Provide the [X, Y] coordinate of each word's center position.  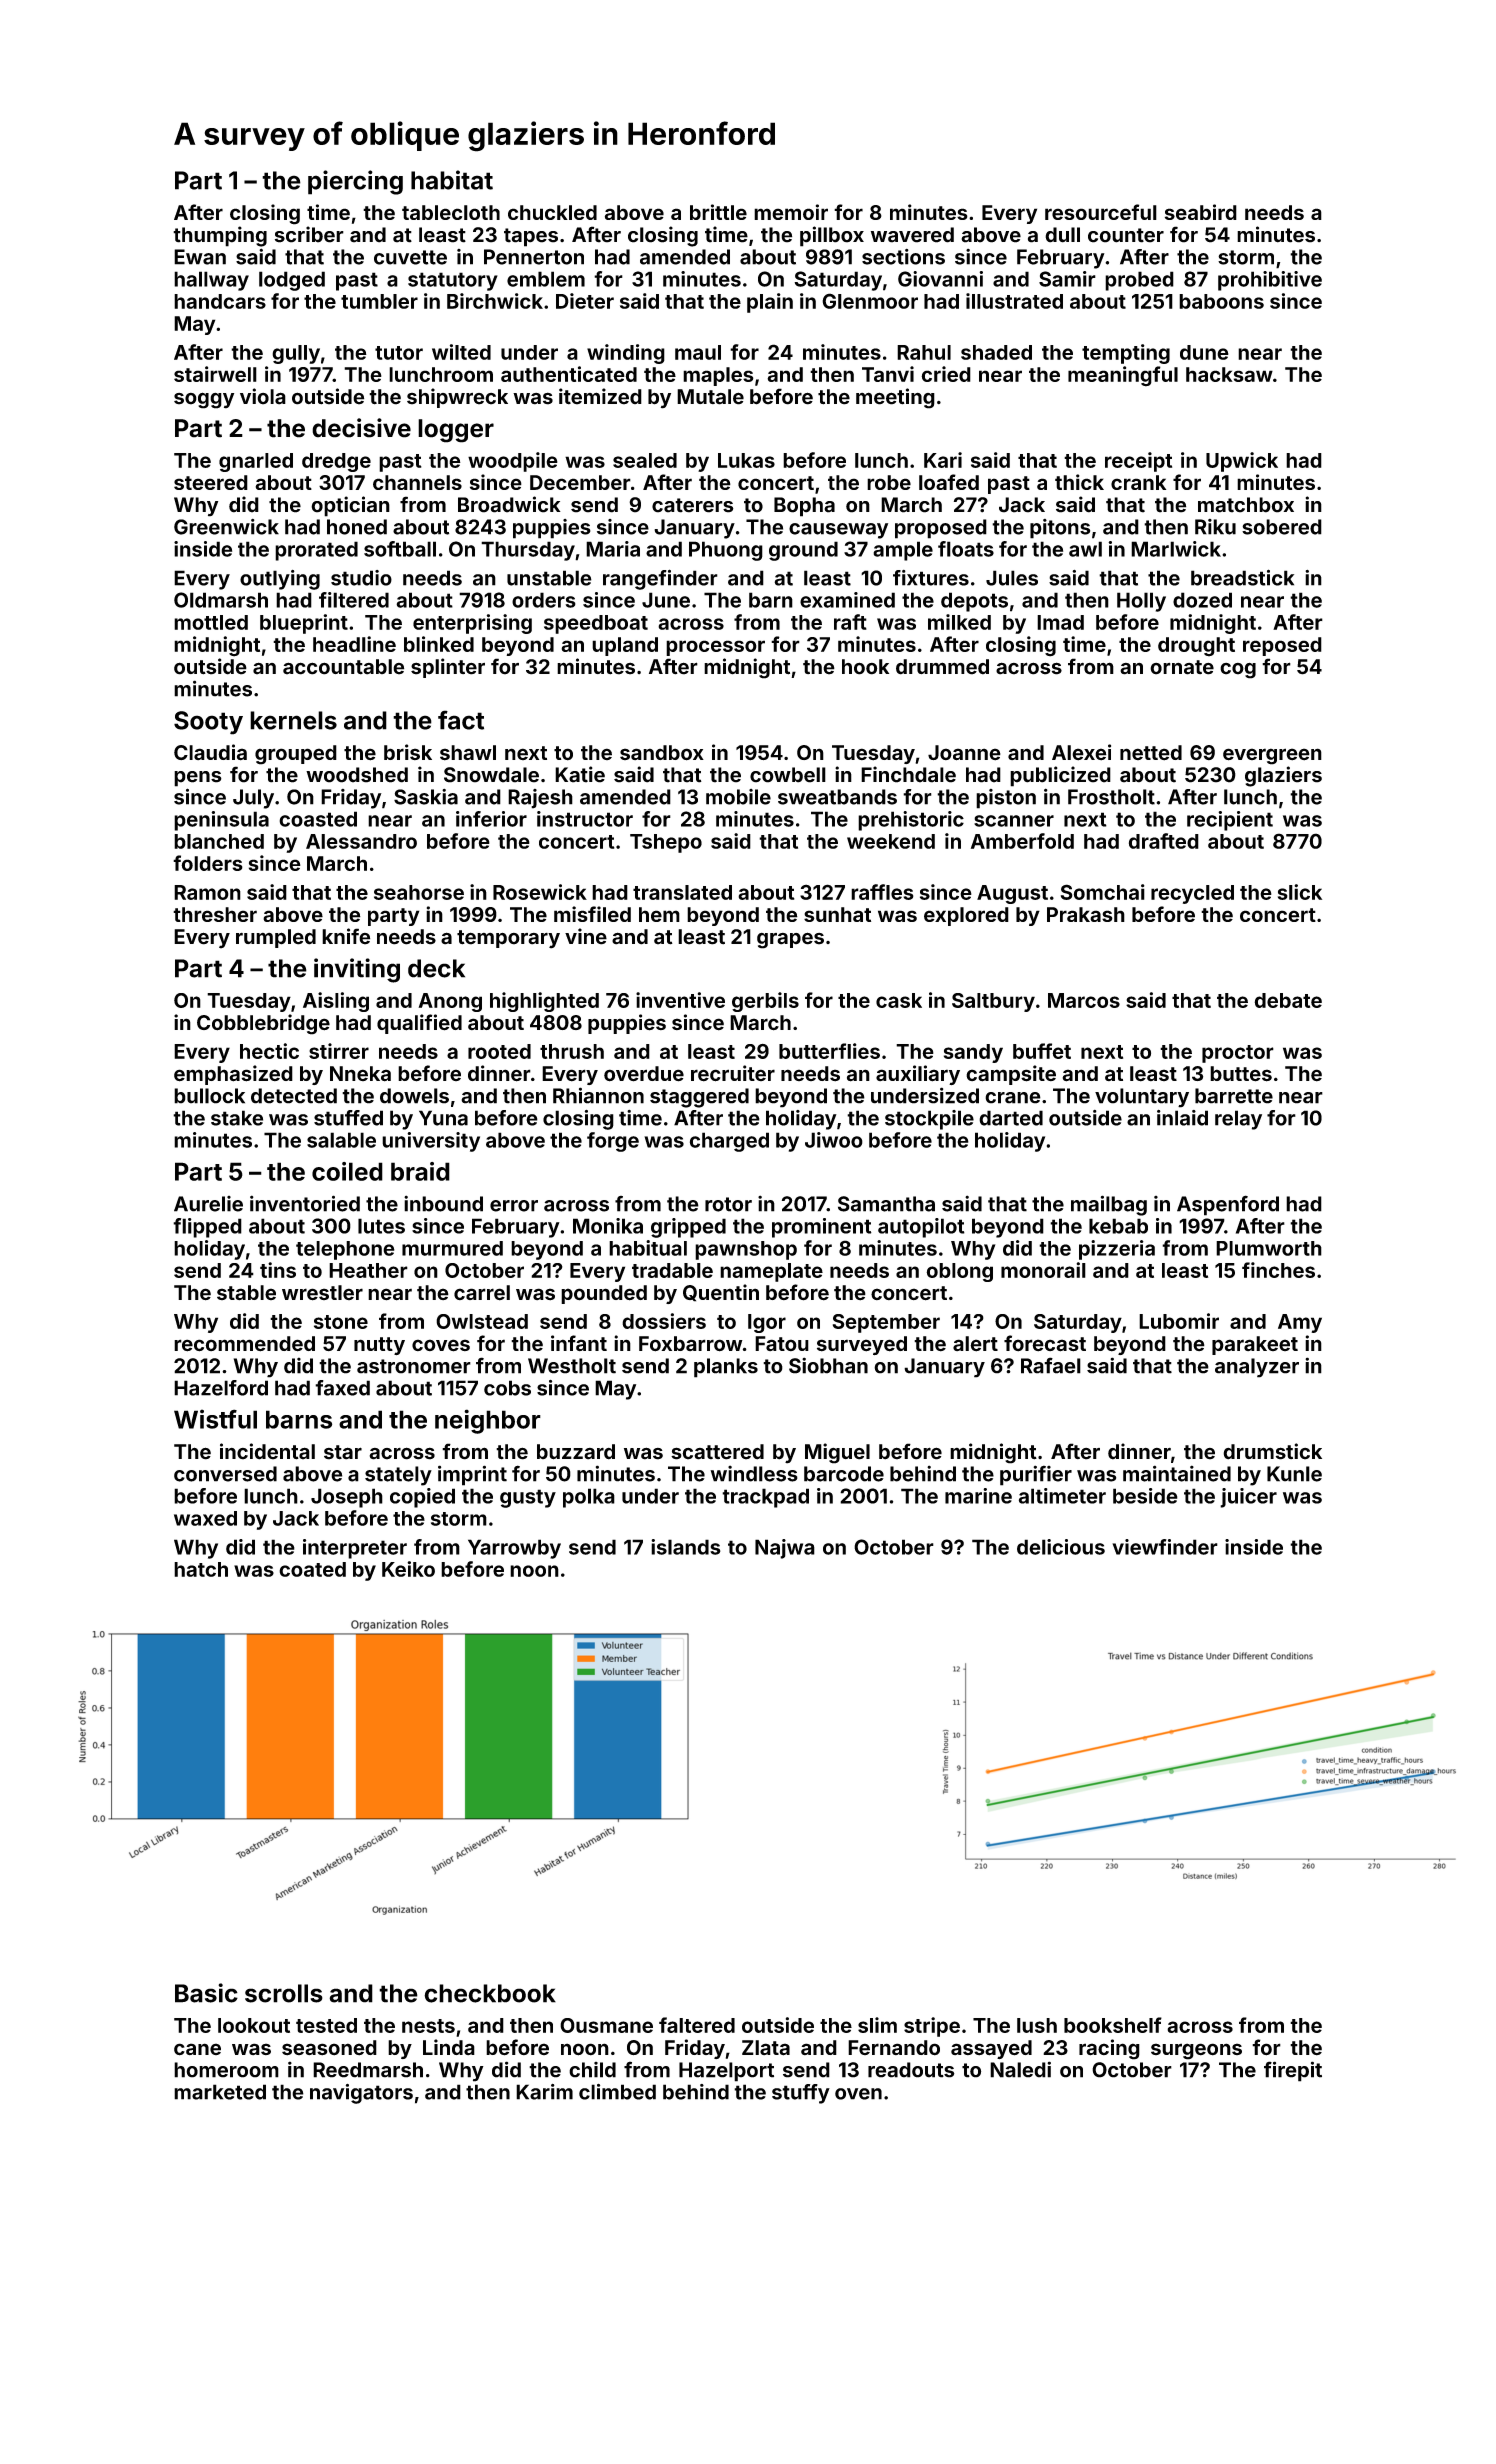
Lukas [746, 460]
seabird [1201, 212]
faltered [697, 2025]
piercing [355, 182]
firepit [1293, 2071]
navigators [361, 2094]
